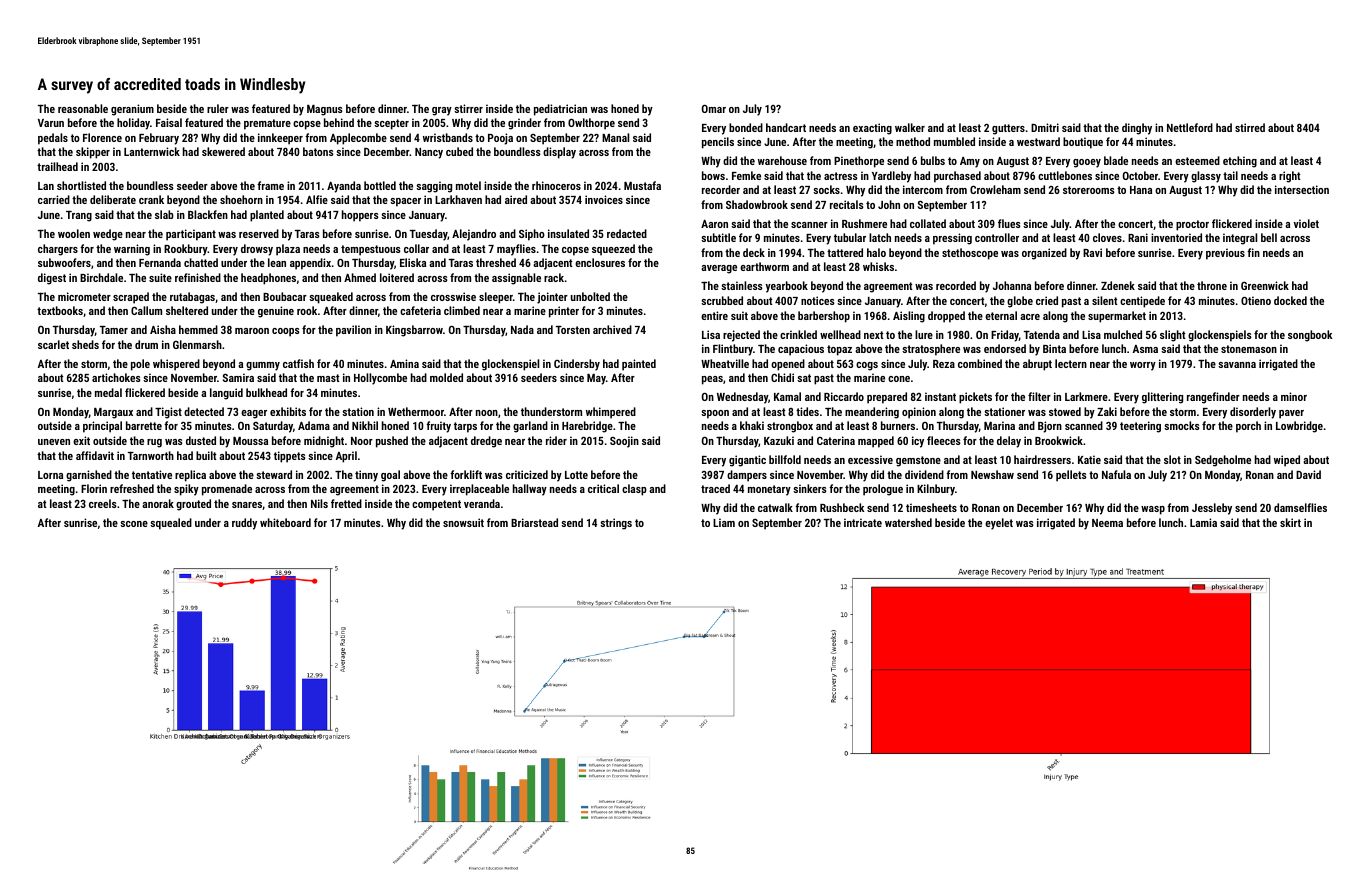 The image size is (1372, 887). Describe the element at coordinates (876, 442) in the document. I see `mapped` at that location.
